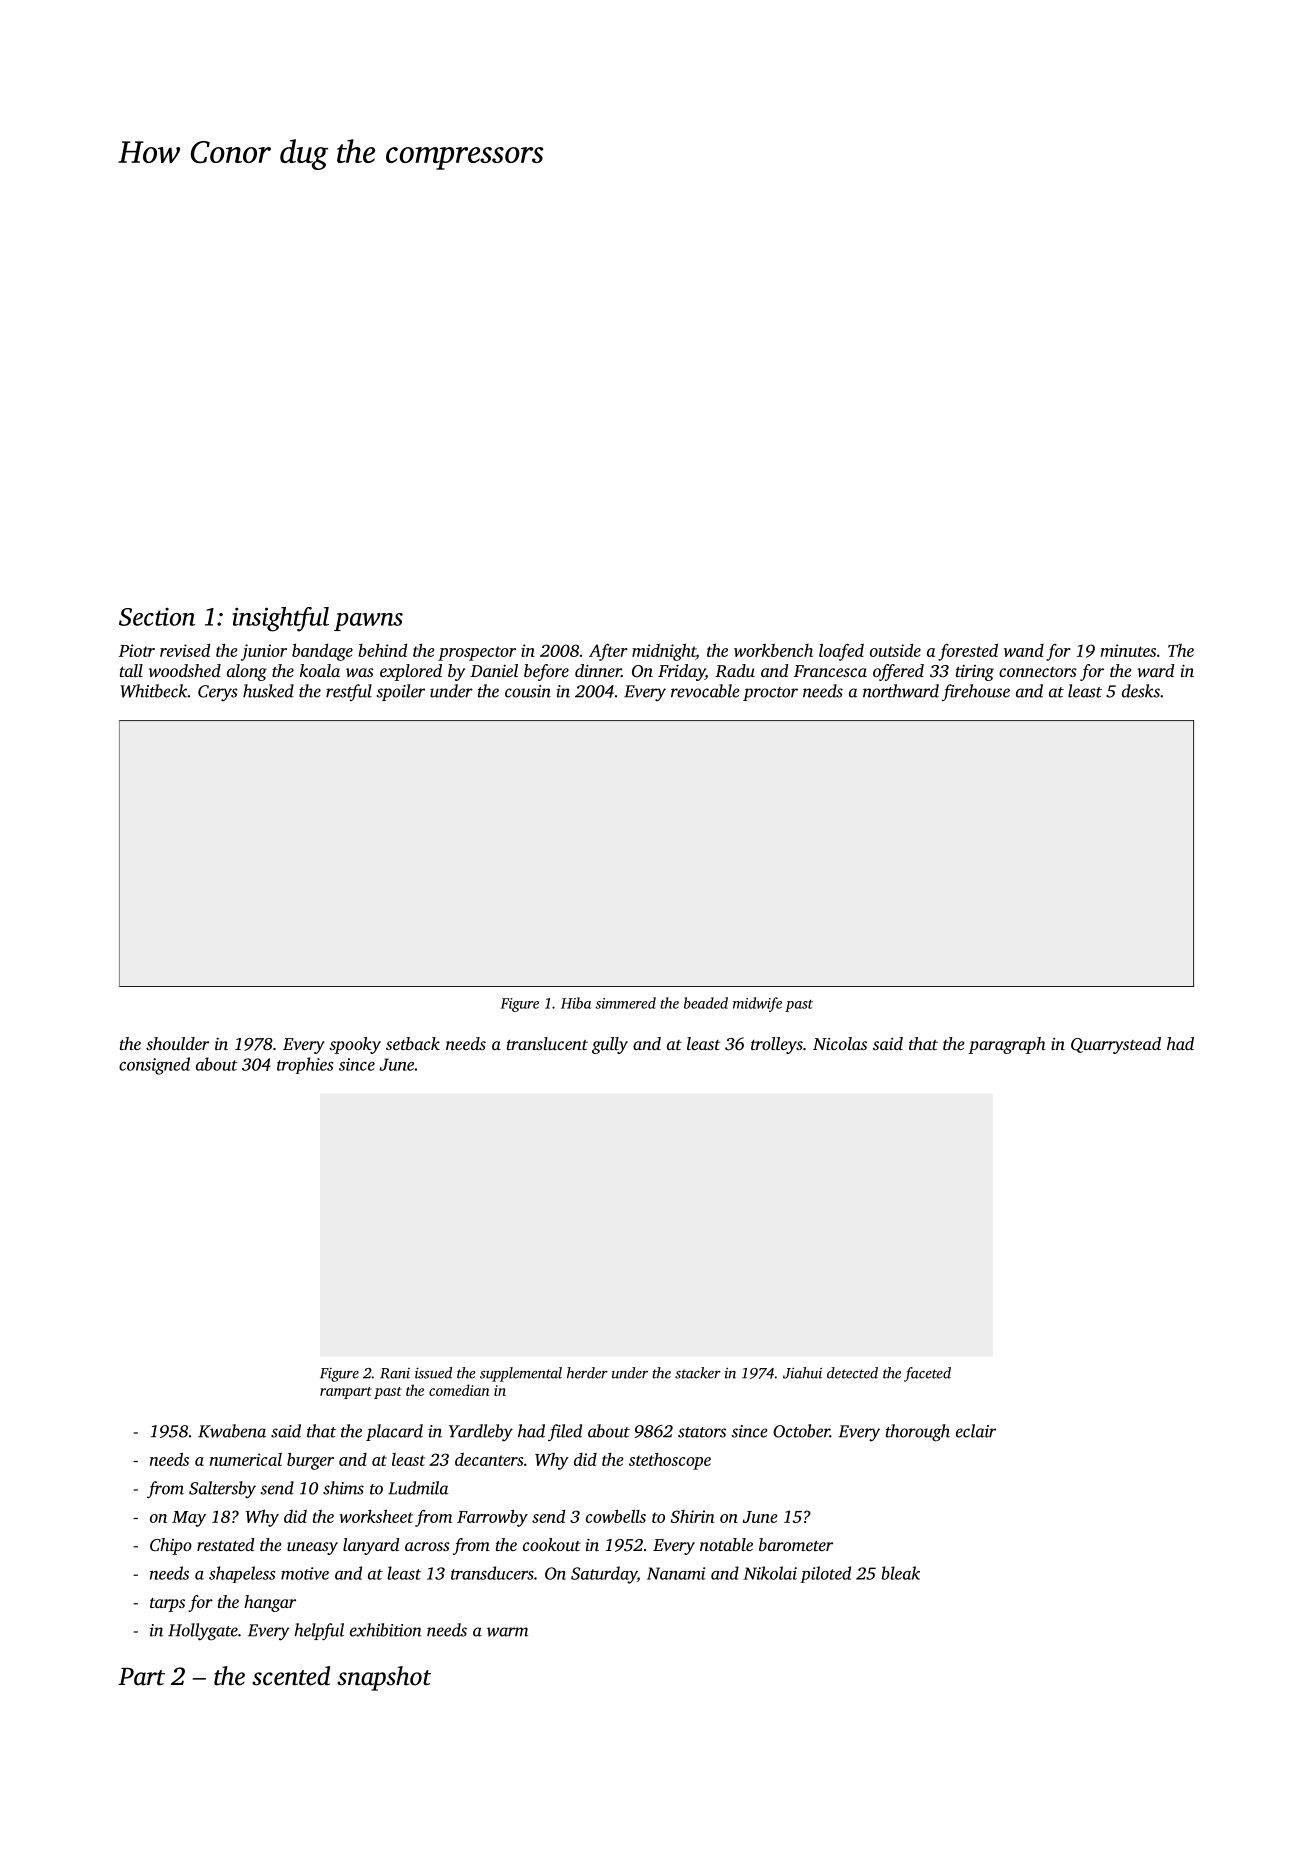 The image size is (1313, 1858). What do you see at coordinates (232, 1431) in the page?
I see `Kwabena` at bounding box center [232, 1431].
